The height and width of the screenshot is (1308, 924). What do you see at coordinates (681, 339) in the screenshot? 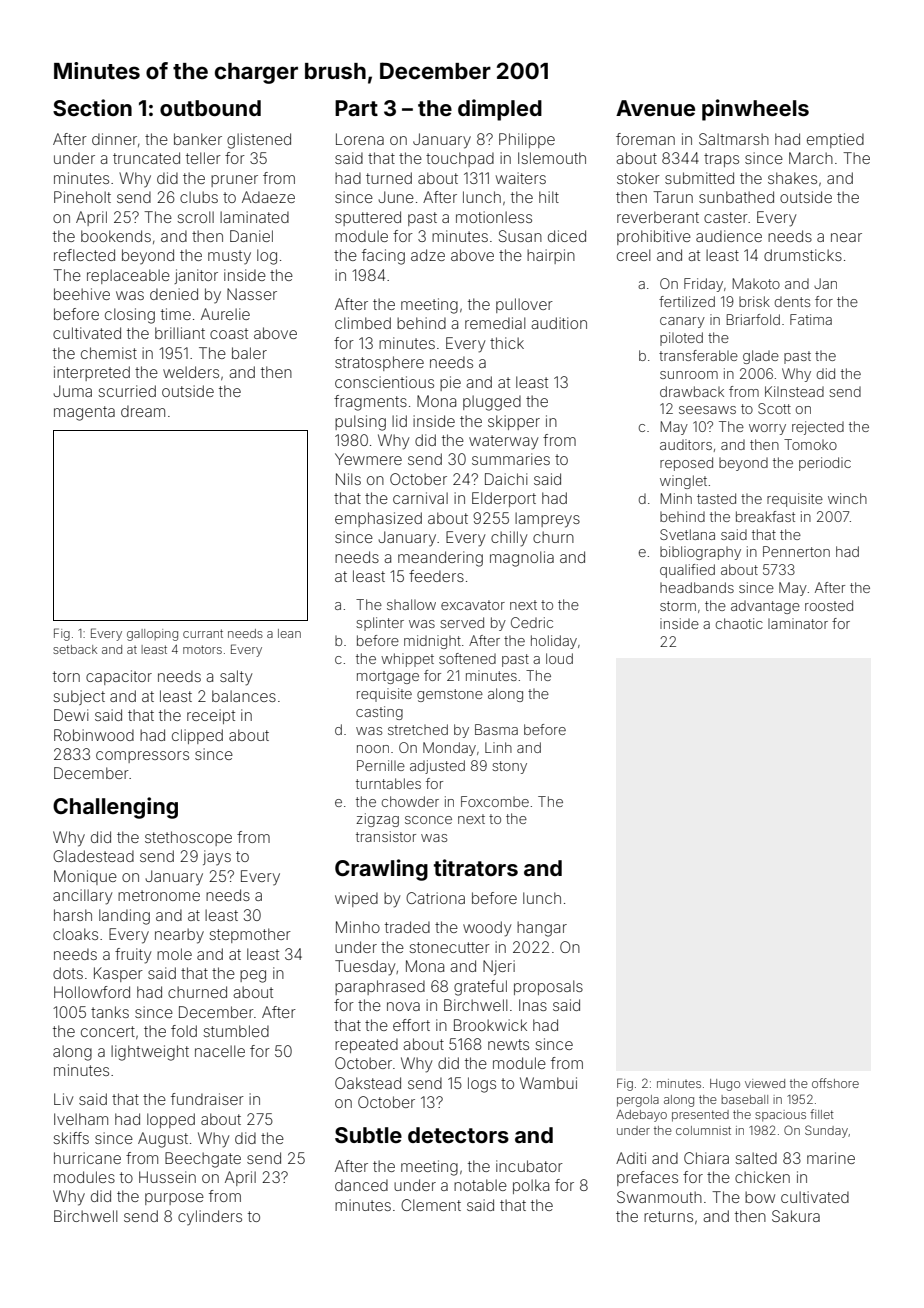
I see `piloted` at bounding box center [681, 339].
